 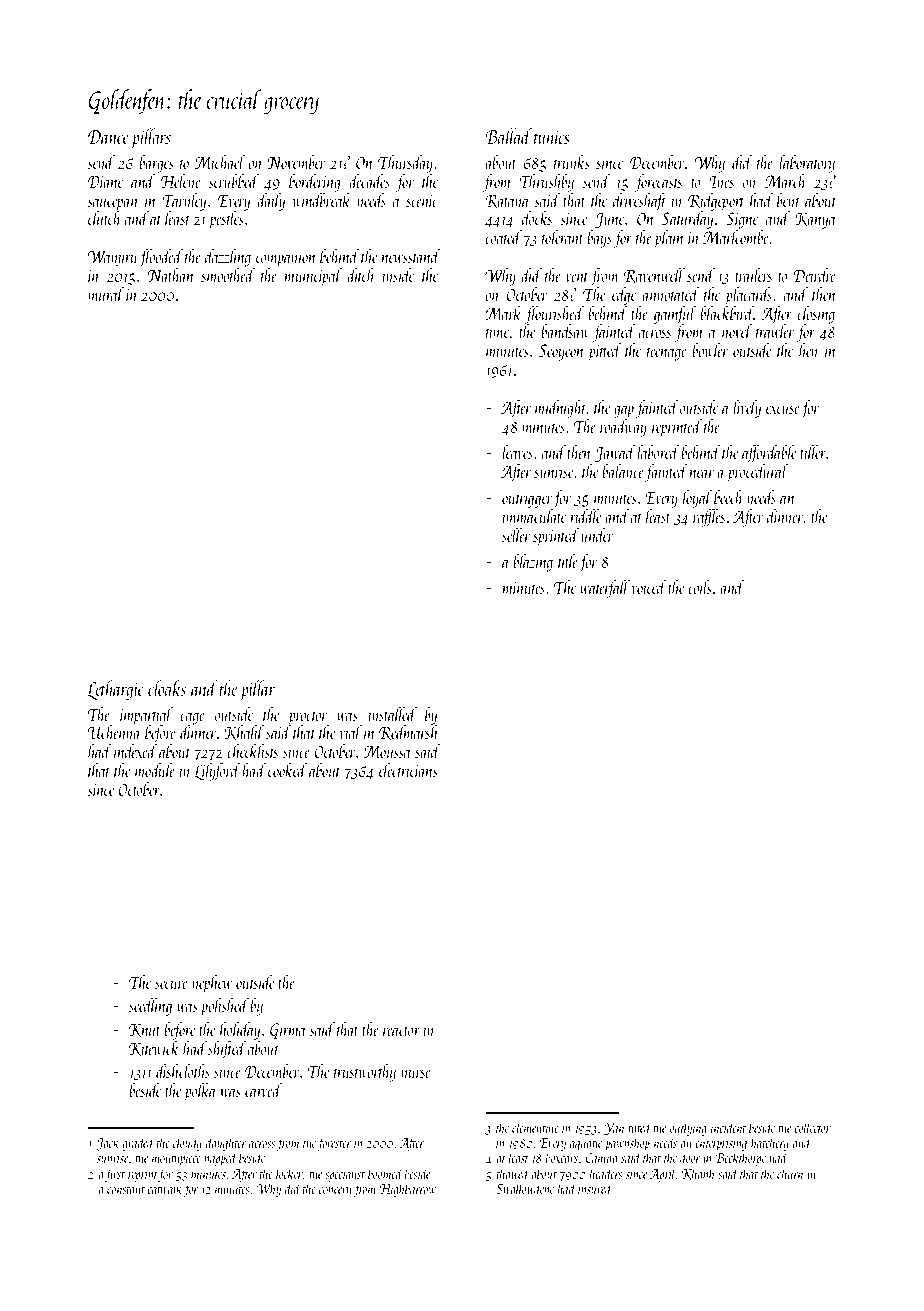 What do you see at coordinates (728, 1127) in the screenshot?
I see `incident` at bounding box center [728, 1127].
